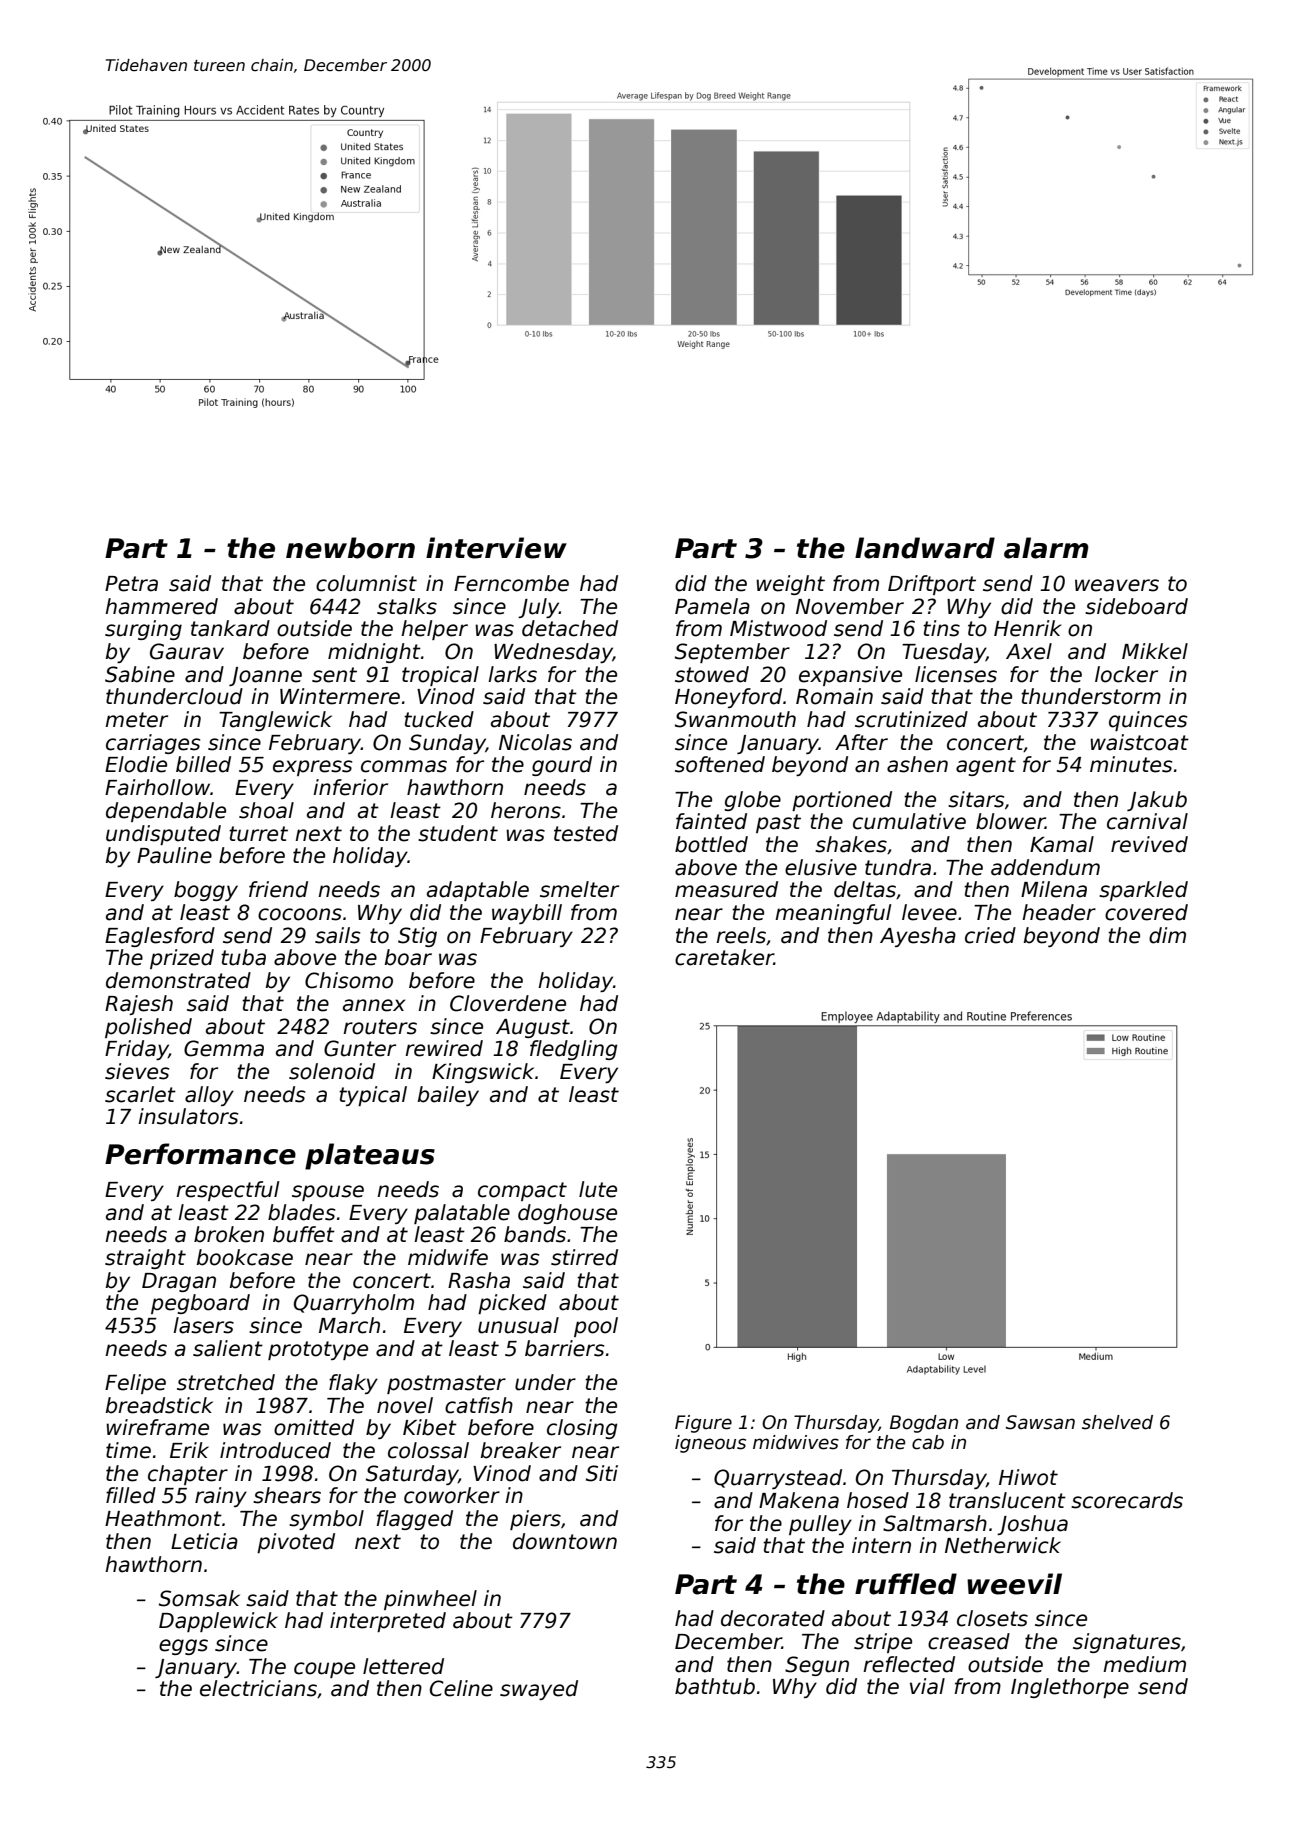  I want to click on waybill, so click(527, 914).
